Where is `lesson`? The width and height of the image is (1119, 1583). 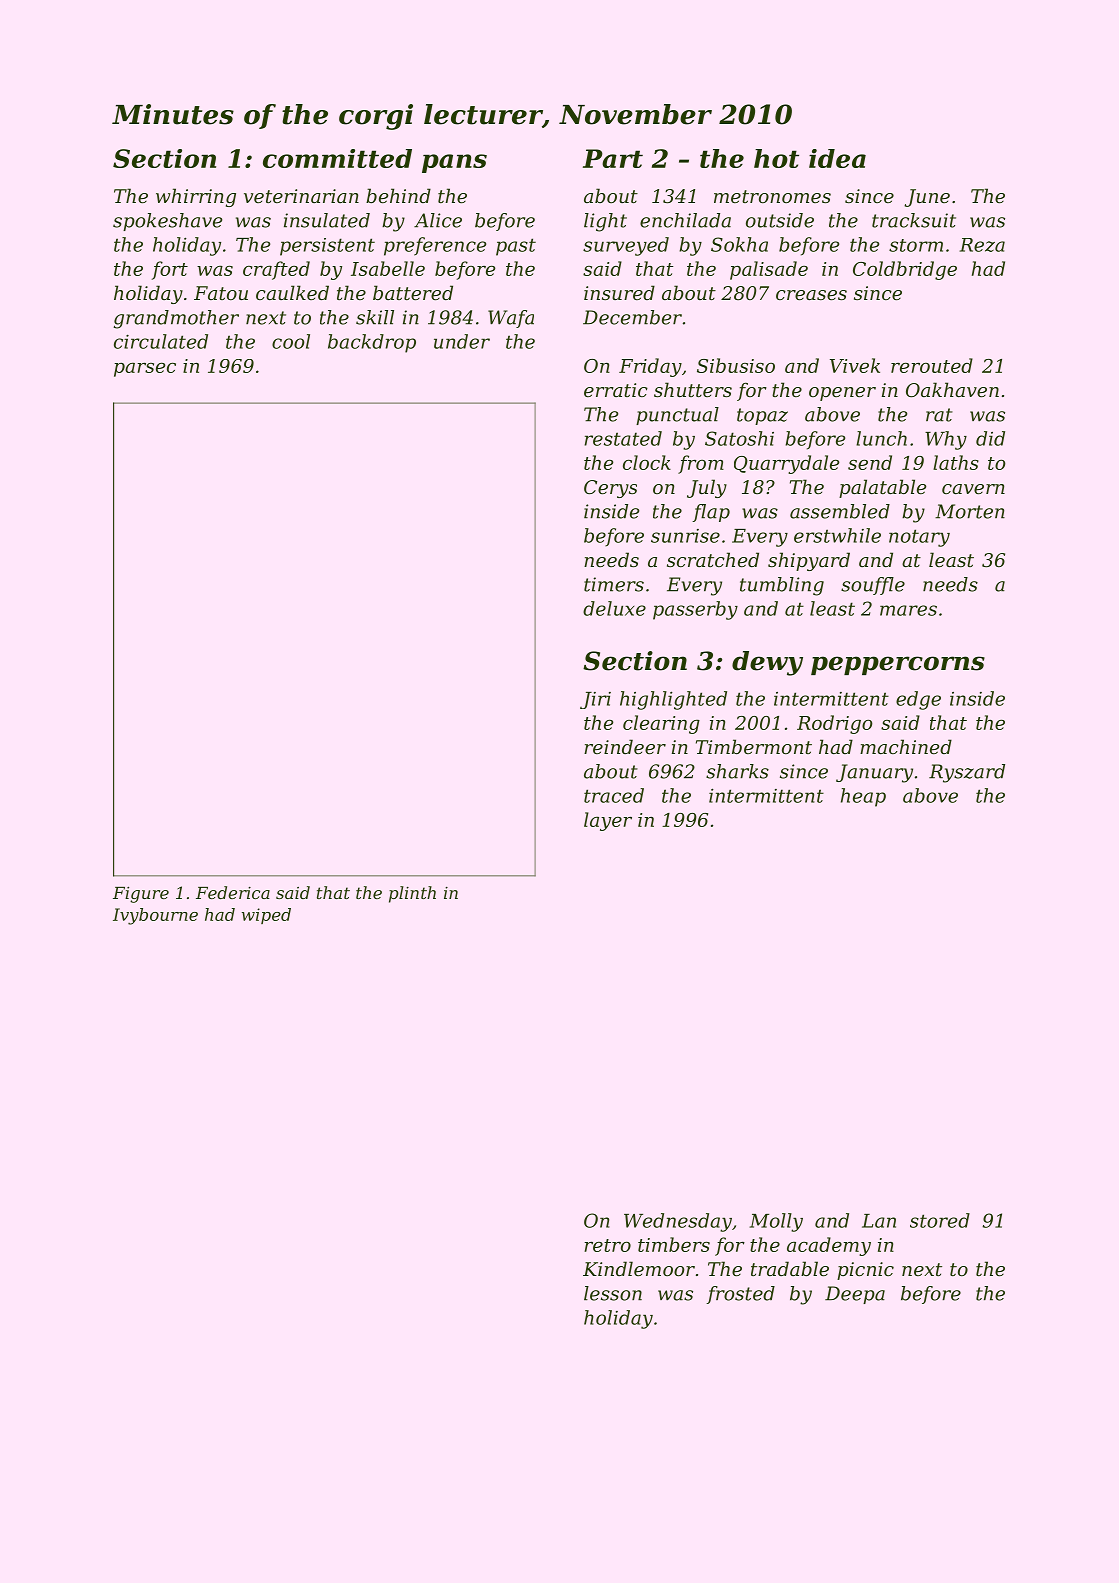 lesson is located at coordinates (613, 1293).
